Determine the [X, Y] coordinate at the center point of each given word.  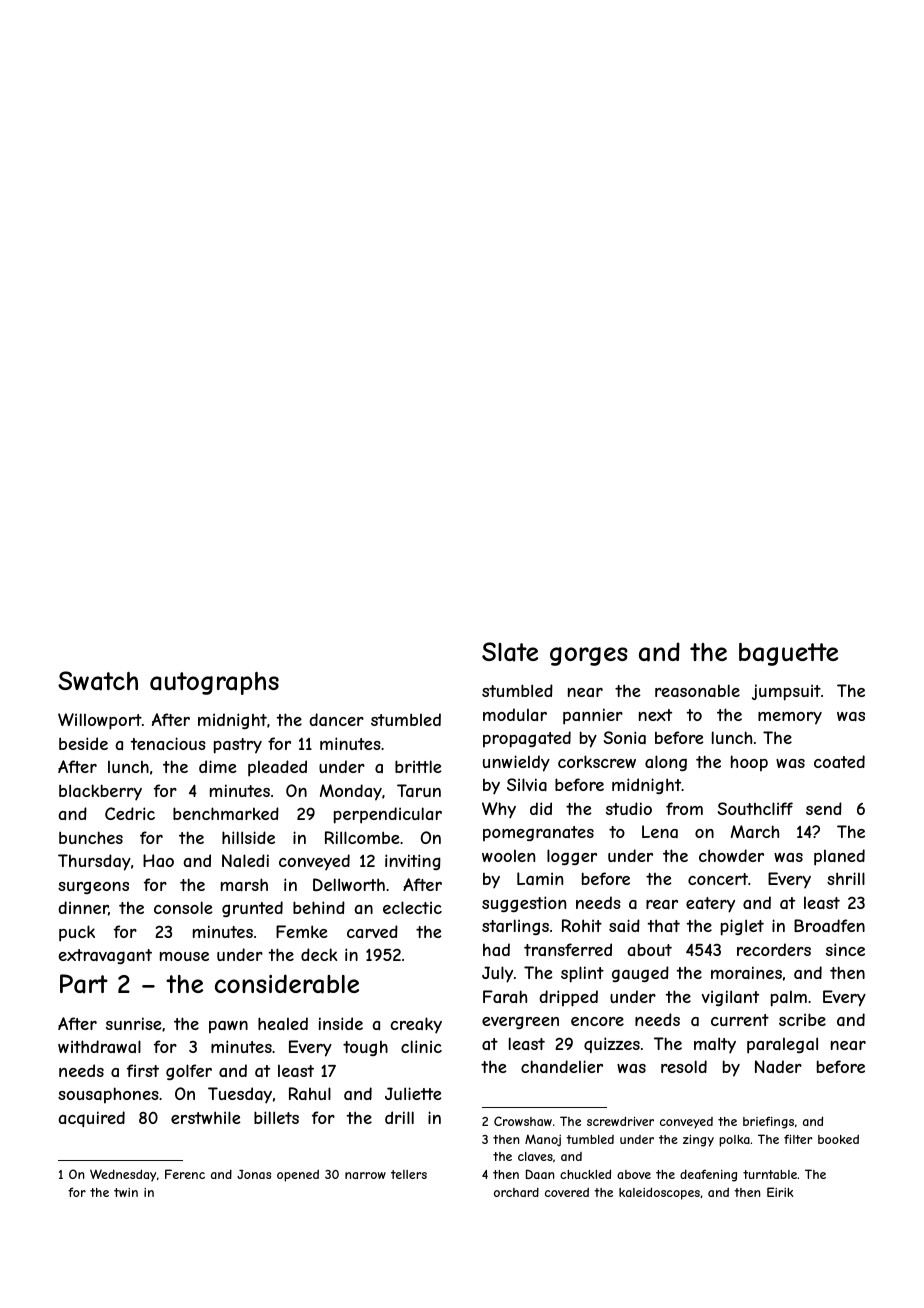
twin [126, 1192]
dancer [336, 719]
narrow [365, 1175]
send [824, 808]
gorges [589, 656]
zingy [698, 1141]
